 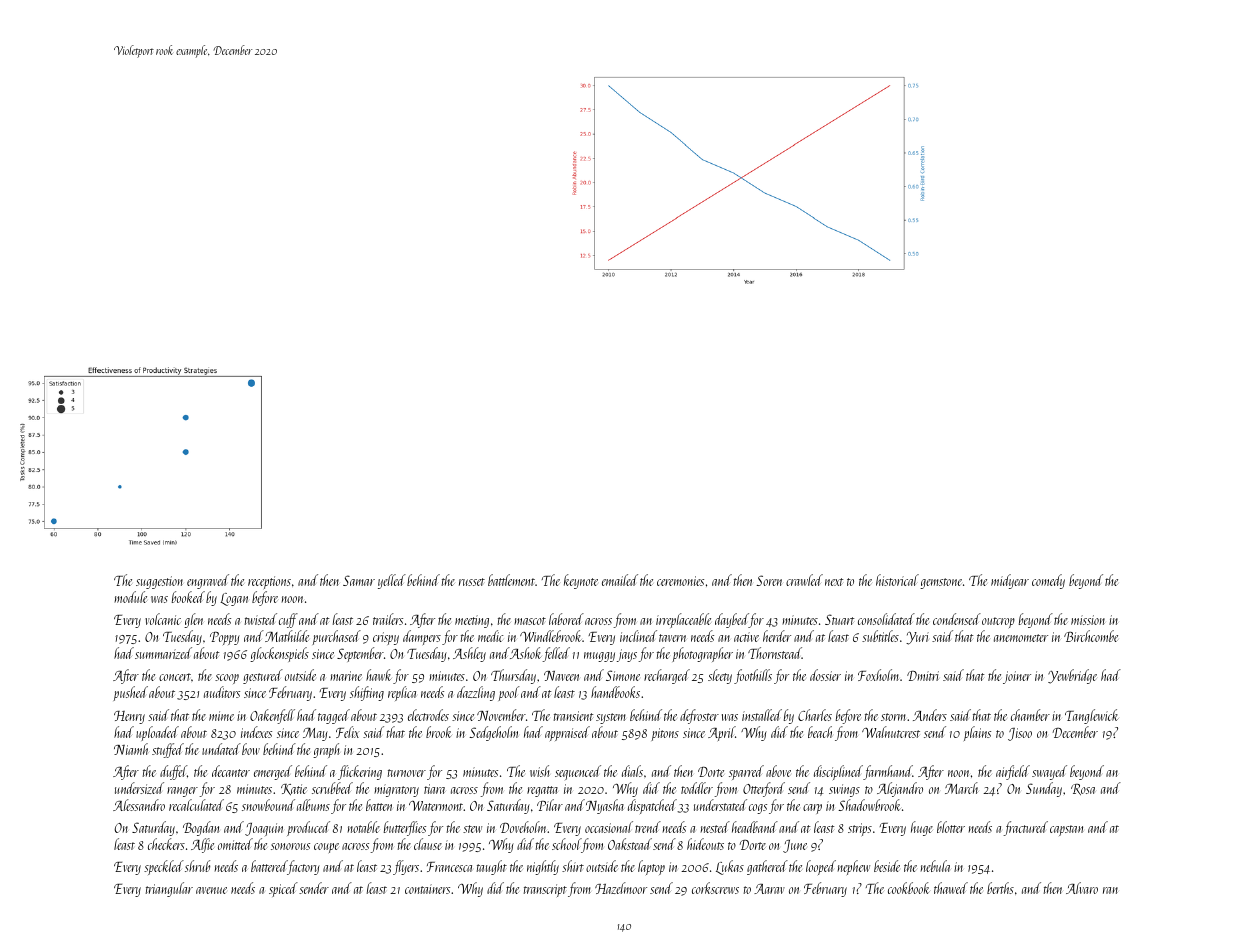 What do you see at coordinates (935, 866) in the page?
I see `nebula` at bounding box center [935, 866].
